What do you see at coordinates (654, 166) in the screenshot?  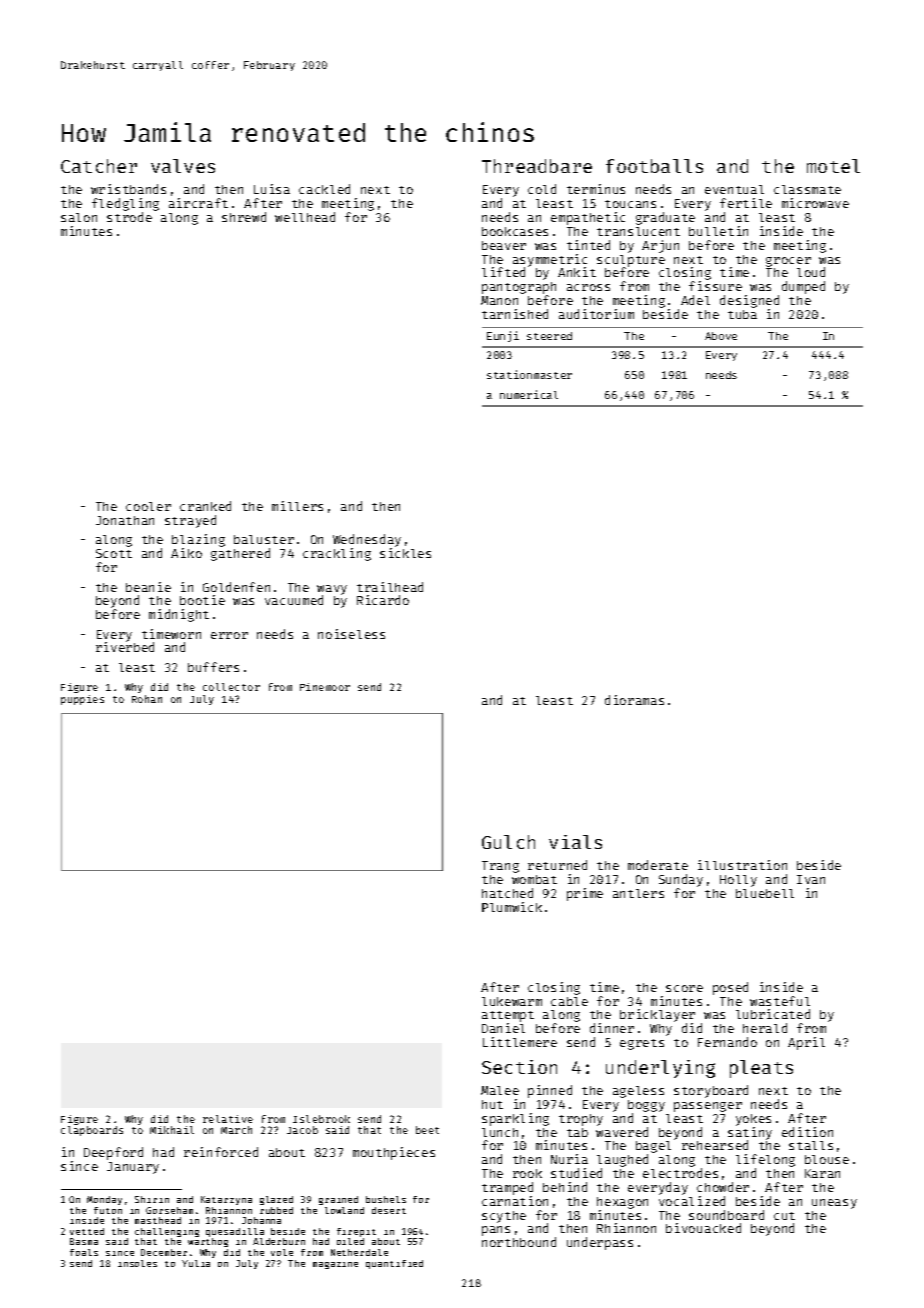 I see `footballs` at bounding box center [654, 166].
